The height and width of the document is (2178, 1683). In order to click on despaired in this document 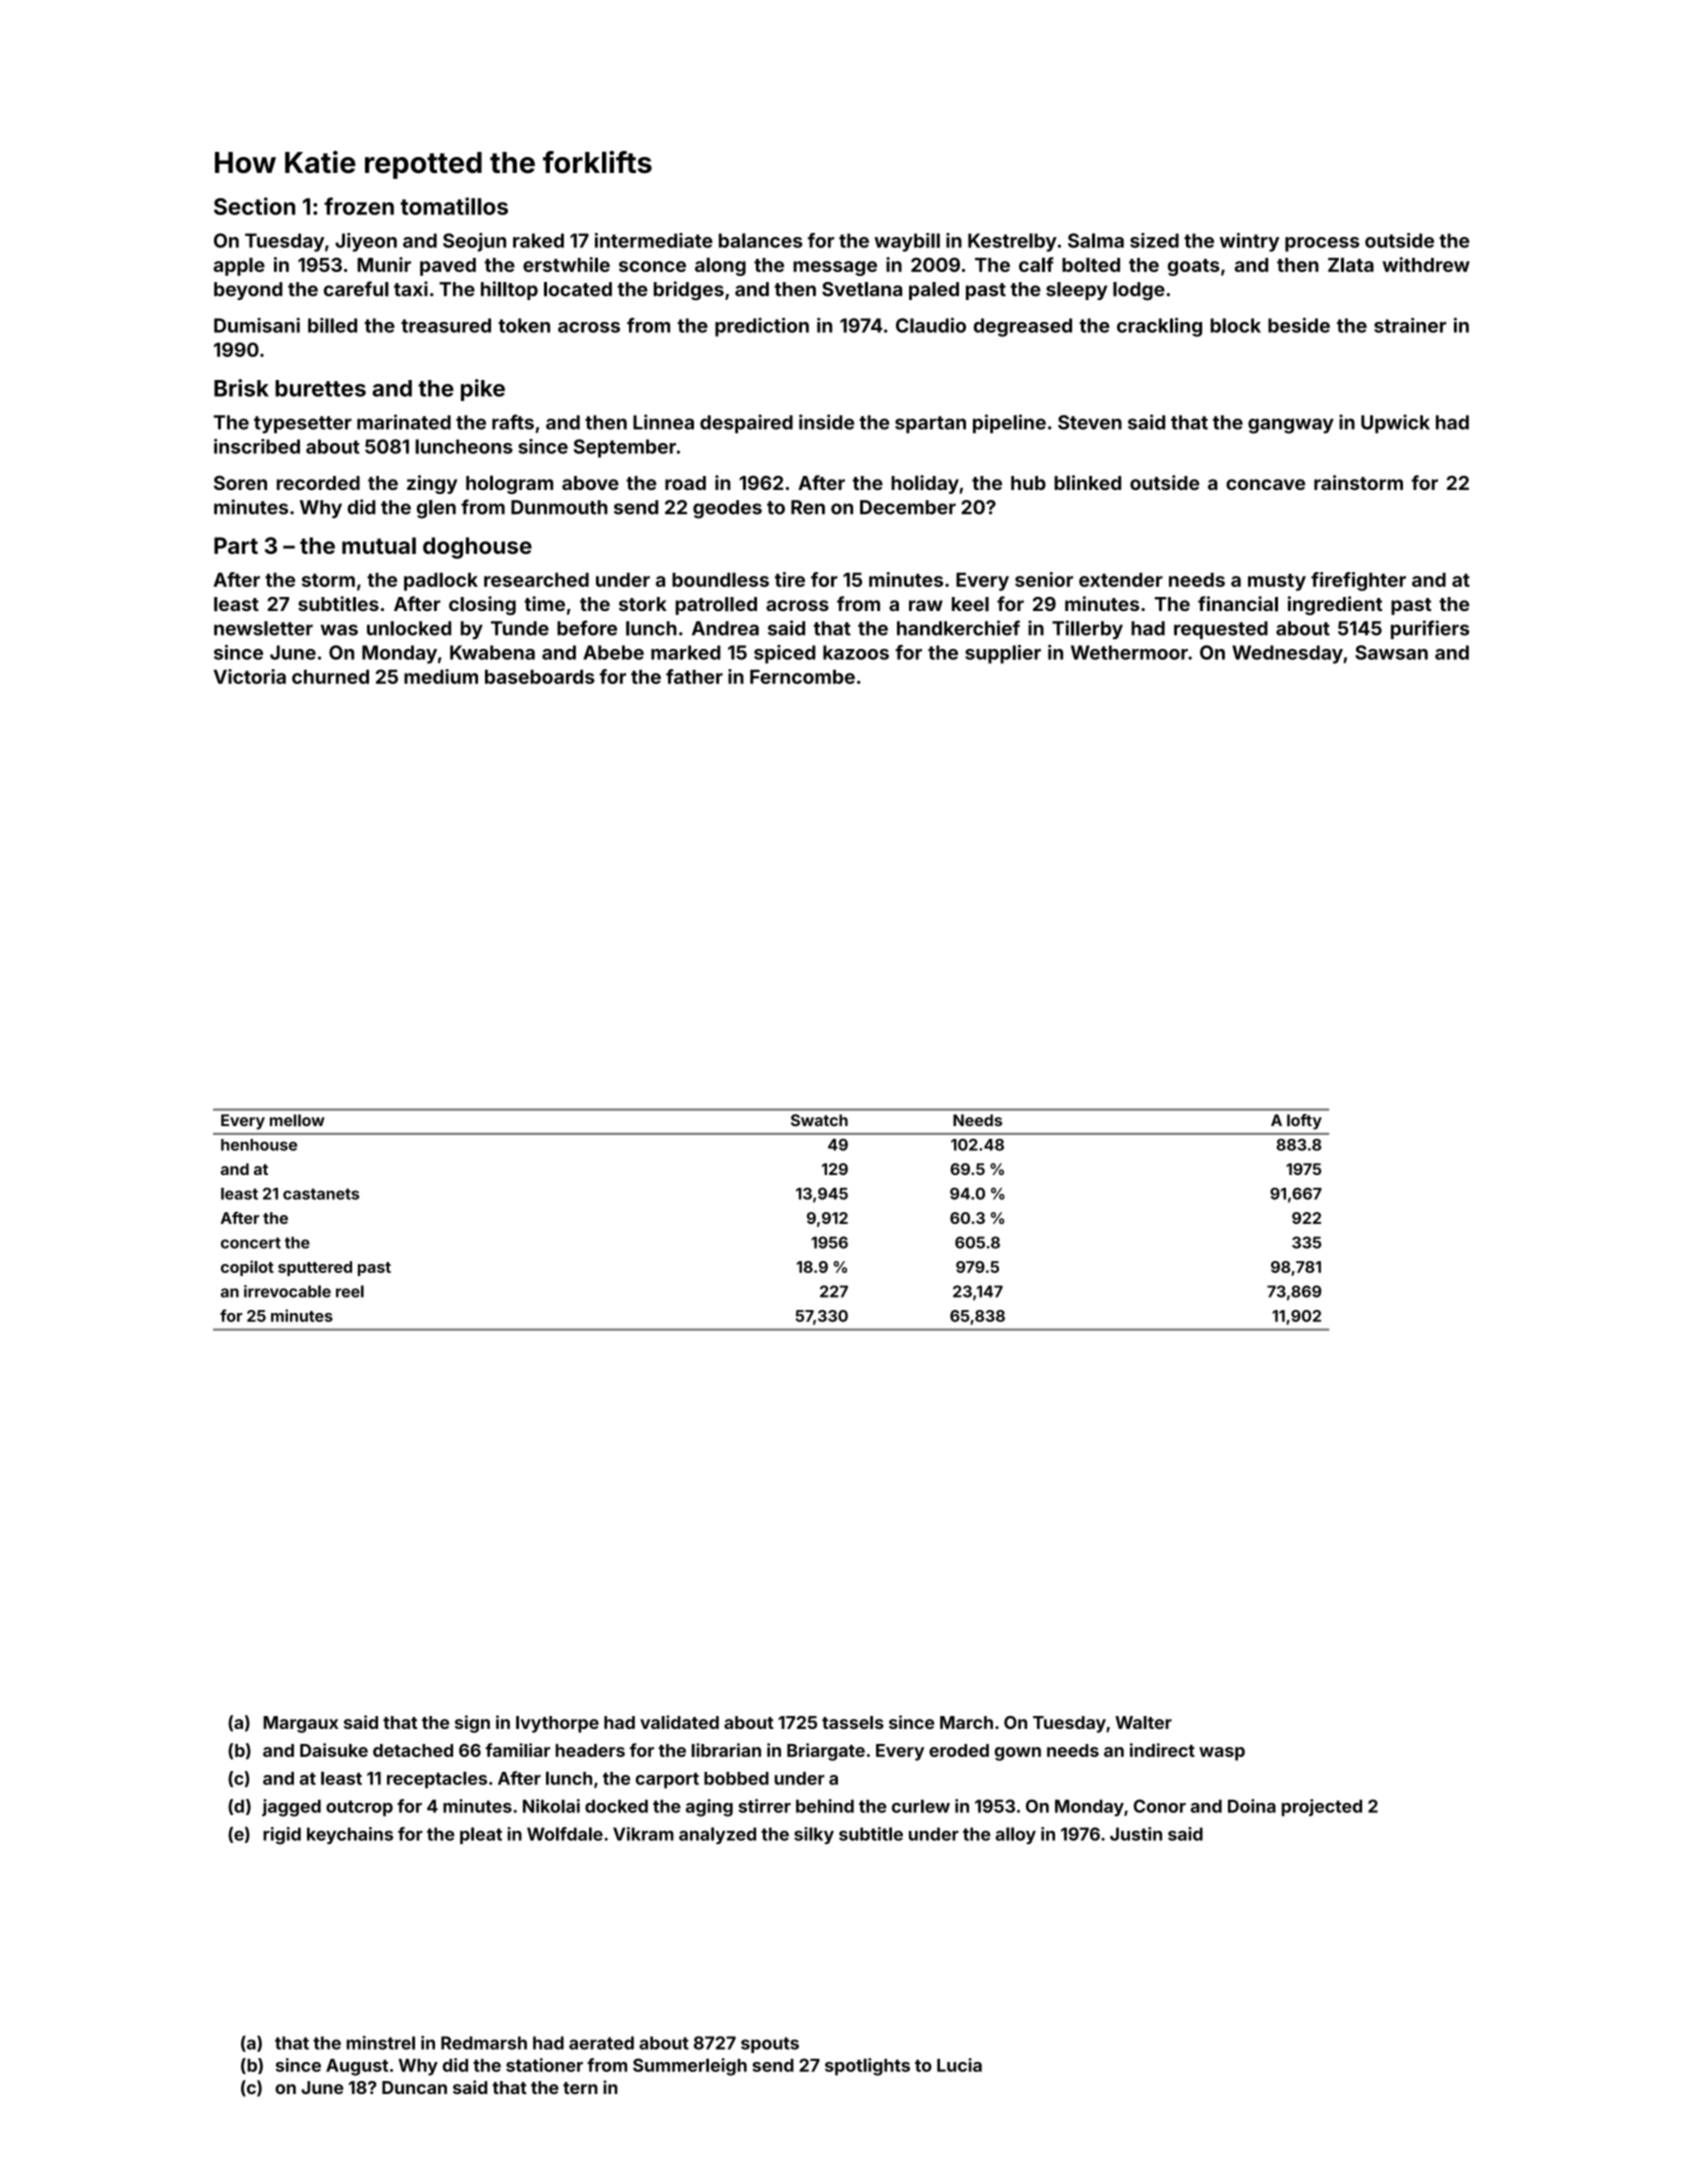, I will do `click(746, 423)`.
